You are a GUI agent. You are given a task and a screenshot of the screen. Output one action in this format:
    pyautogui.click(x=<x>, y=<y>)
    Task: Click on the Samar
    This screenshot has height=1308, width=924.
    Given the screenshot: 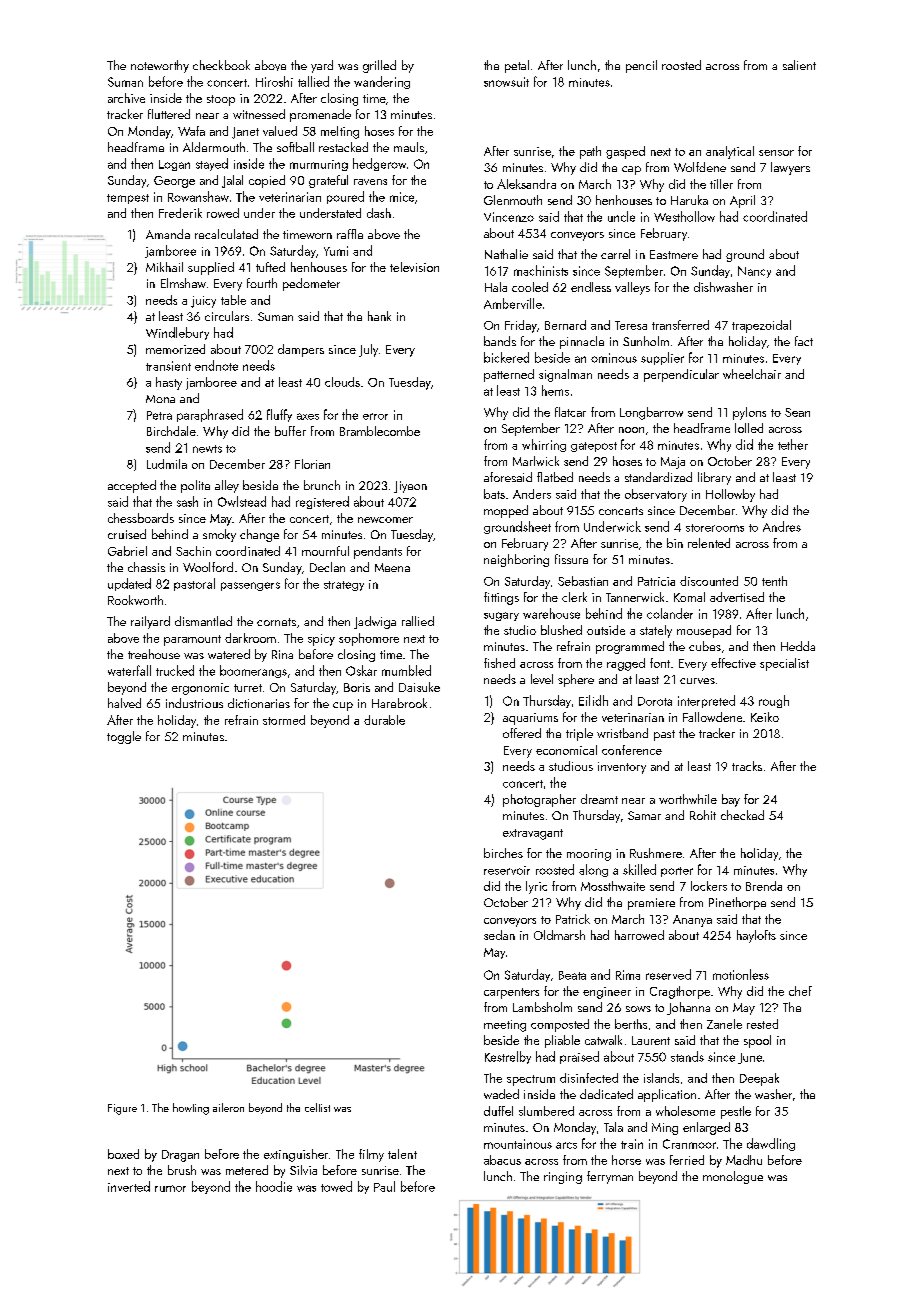 What is the action you would take?
    pyautogui.click(x=644, y=815)
